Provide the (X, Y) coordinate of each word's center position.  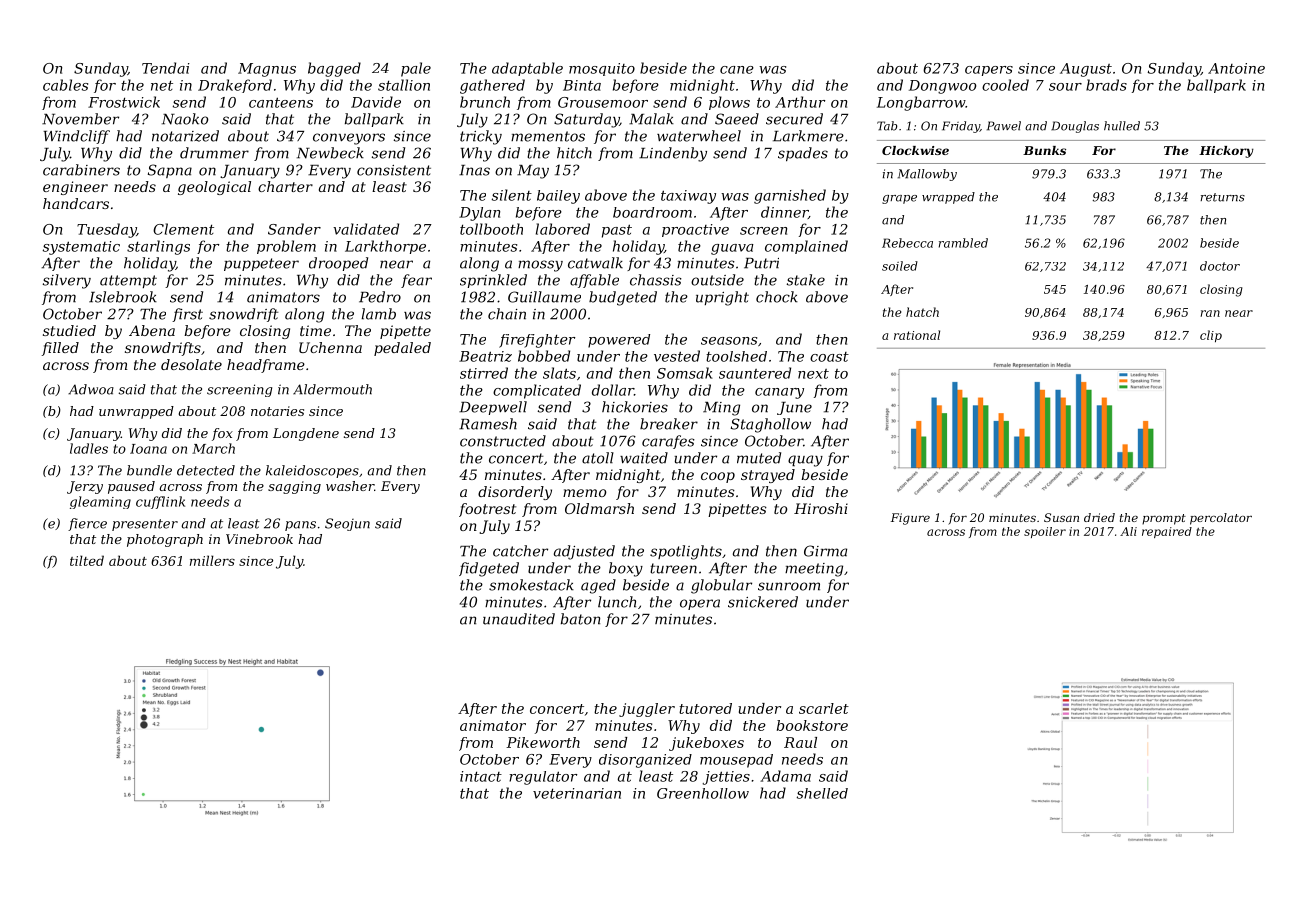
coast (829, 357)
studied (69, 330)
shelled (822, 793)
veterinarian (577, 793)
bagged (334, 69)
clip (1211, 336)
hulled (1122, 126)
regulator (543, 778)
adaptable (527, 69)
